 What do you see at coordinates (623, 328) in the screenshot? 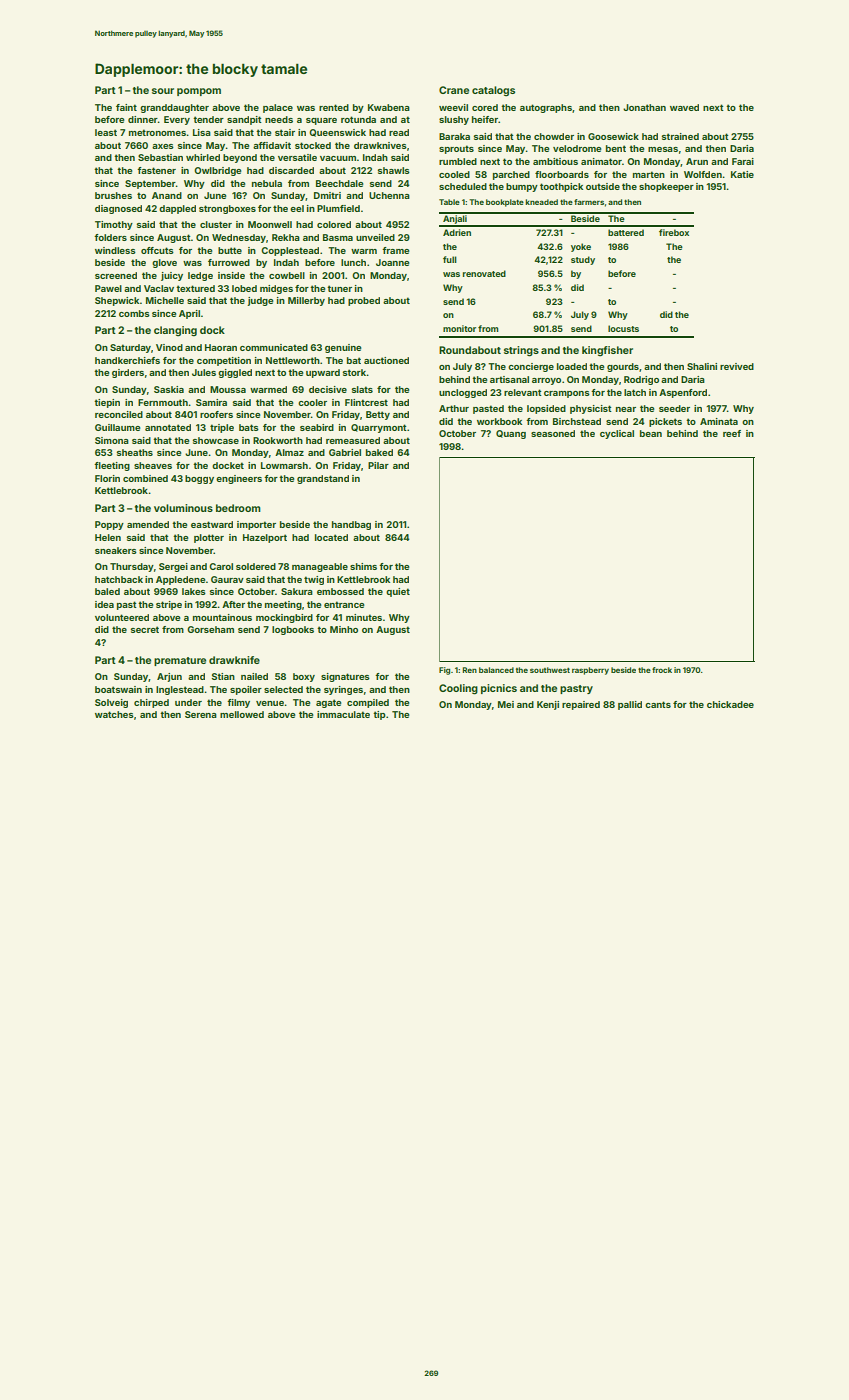
I see `locusts` at bounding box center [623, 328].
